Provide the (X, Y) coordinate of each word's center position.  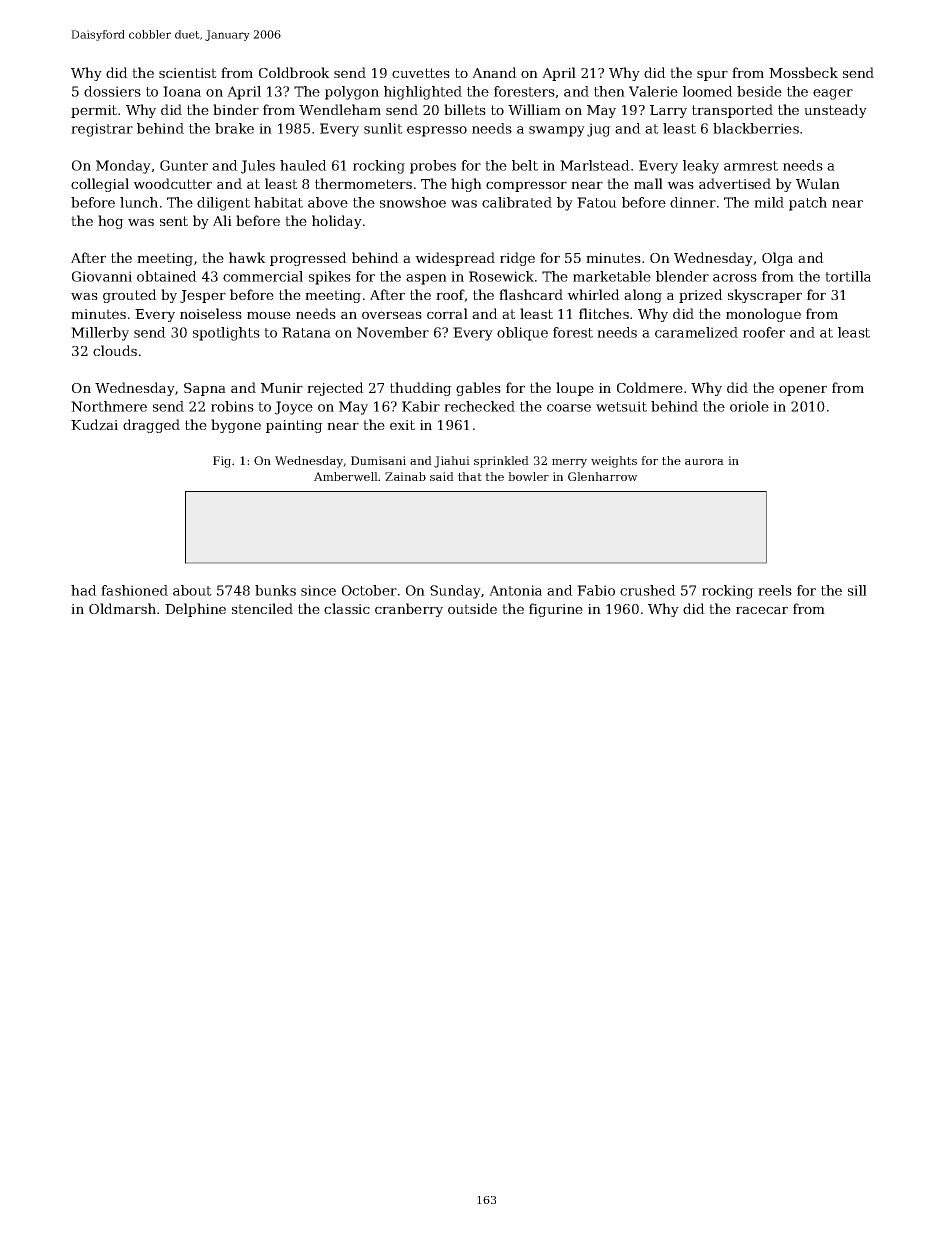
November (393, 332)
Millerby (100, 334)
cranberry (409, 610)
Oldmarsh (122, 608)
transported (732, 111)
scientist (188, 73)
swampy (557, 131)
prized (701, 296)
